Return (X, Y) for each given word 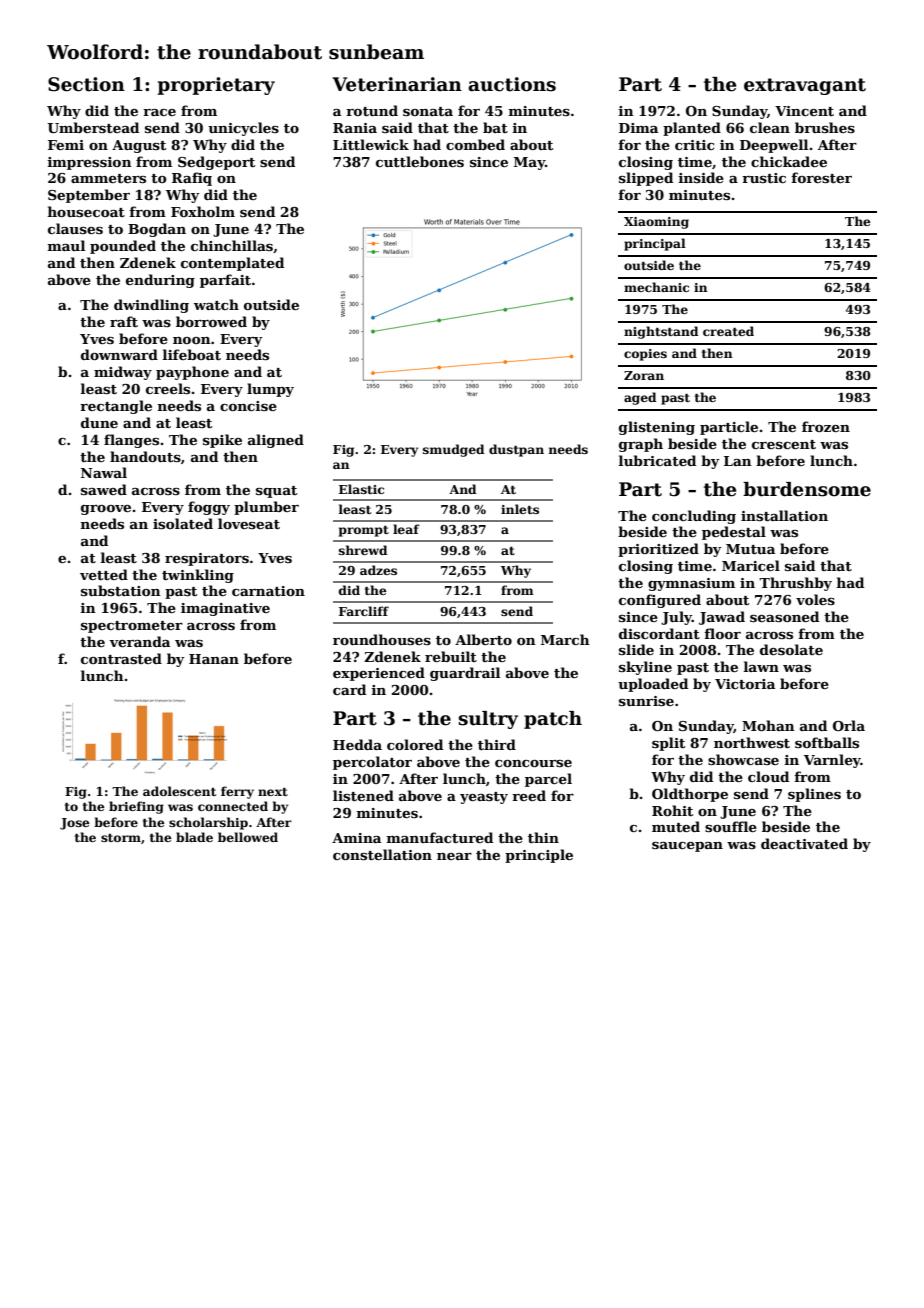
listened (363, 795)
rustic (764, 178)
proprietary (216, 86)
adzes (378, 570)
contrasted (121, 658)
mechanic (656, 287)
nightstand (661, 332)
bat (495, 127)
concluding (694, 517)
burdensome (807, 489)
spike (222, 441)
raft (124, 321)
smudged (454, 450)
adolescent (179, 791)
